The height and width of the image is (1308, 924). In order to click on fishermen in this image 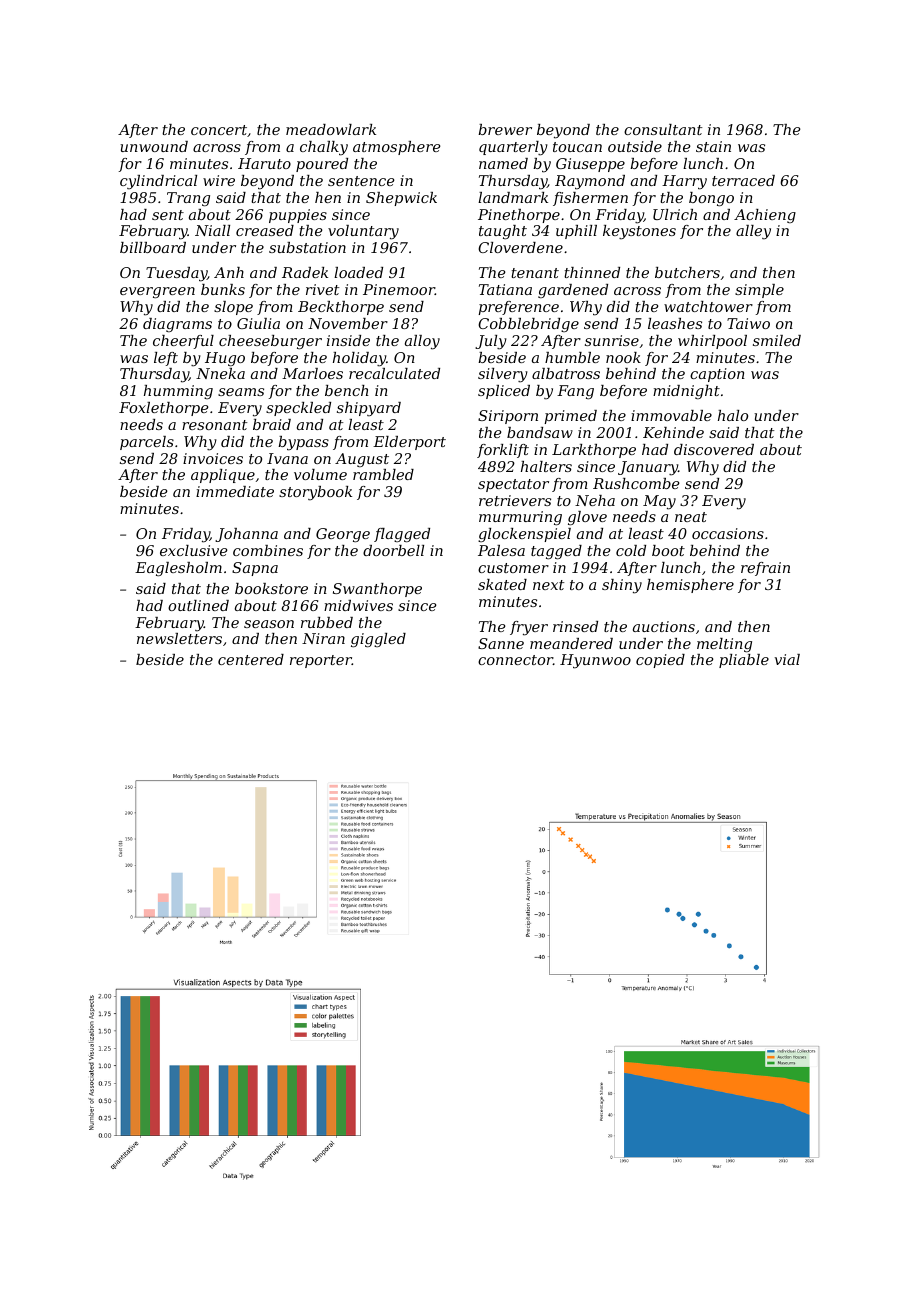, I will do `click(590, 199)`.
